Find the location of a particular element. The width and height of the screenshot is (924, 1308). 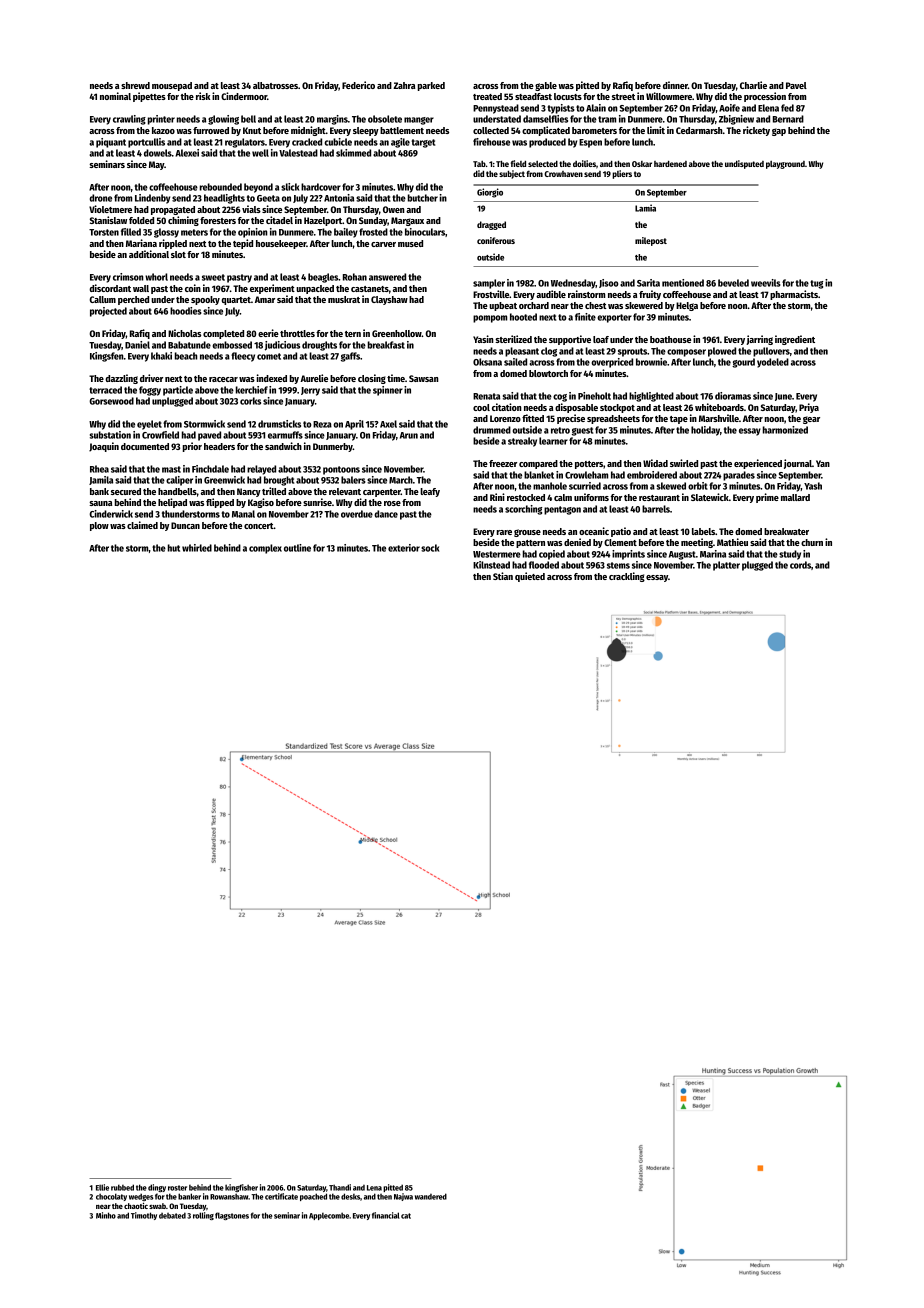

Najwa is located at coordinates (403, 1197).
